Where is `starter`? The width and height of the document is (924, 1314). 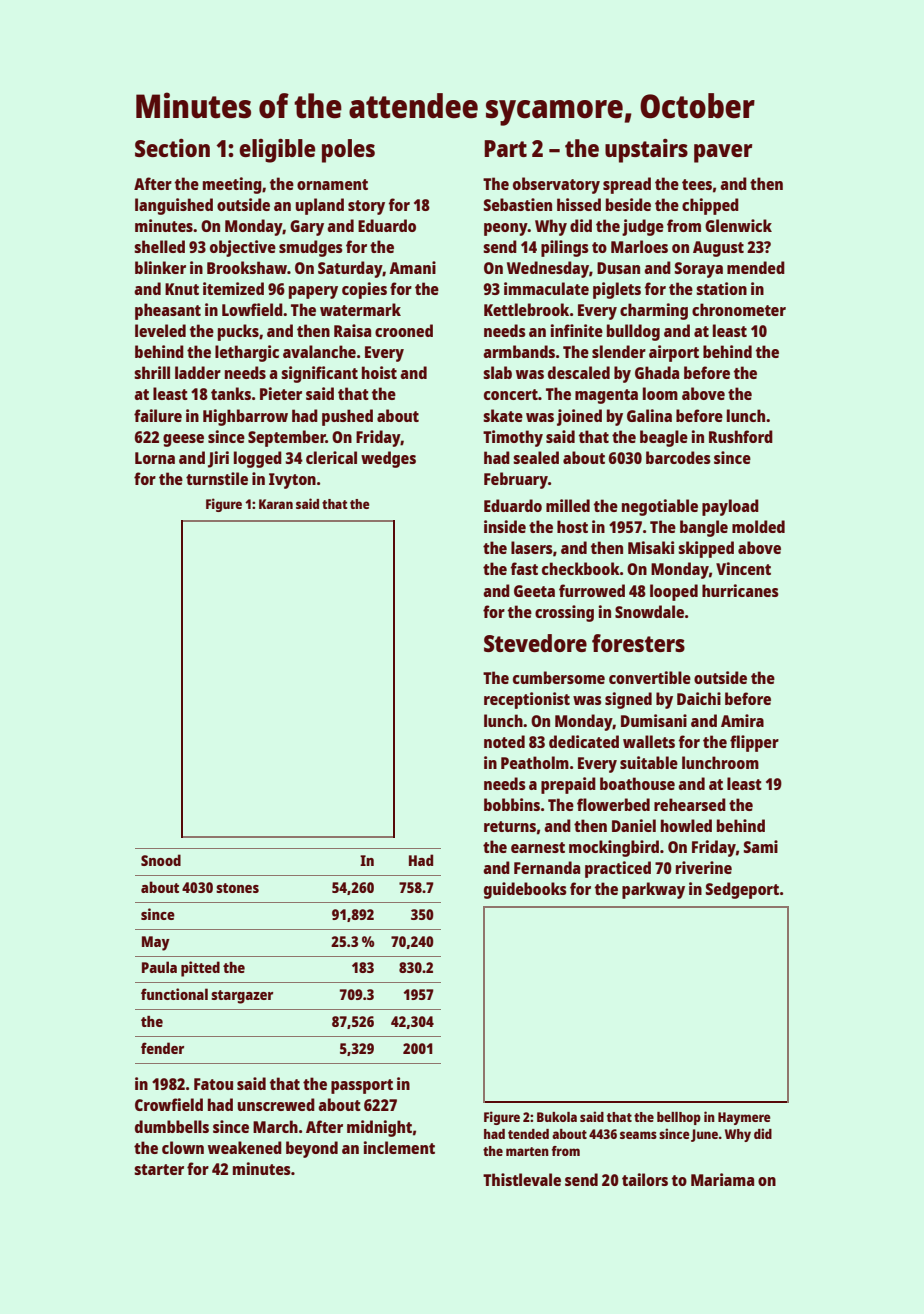
starter is located at coordinates (159, 1169).
